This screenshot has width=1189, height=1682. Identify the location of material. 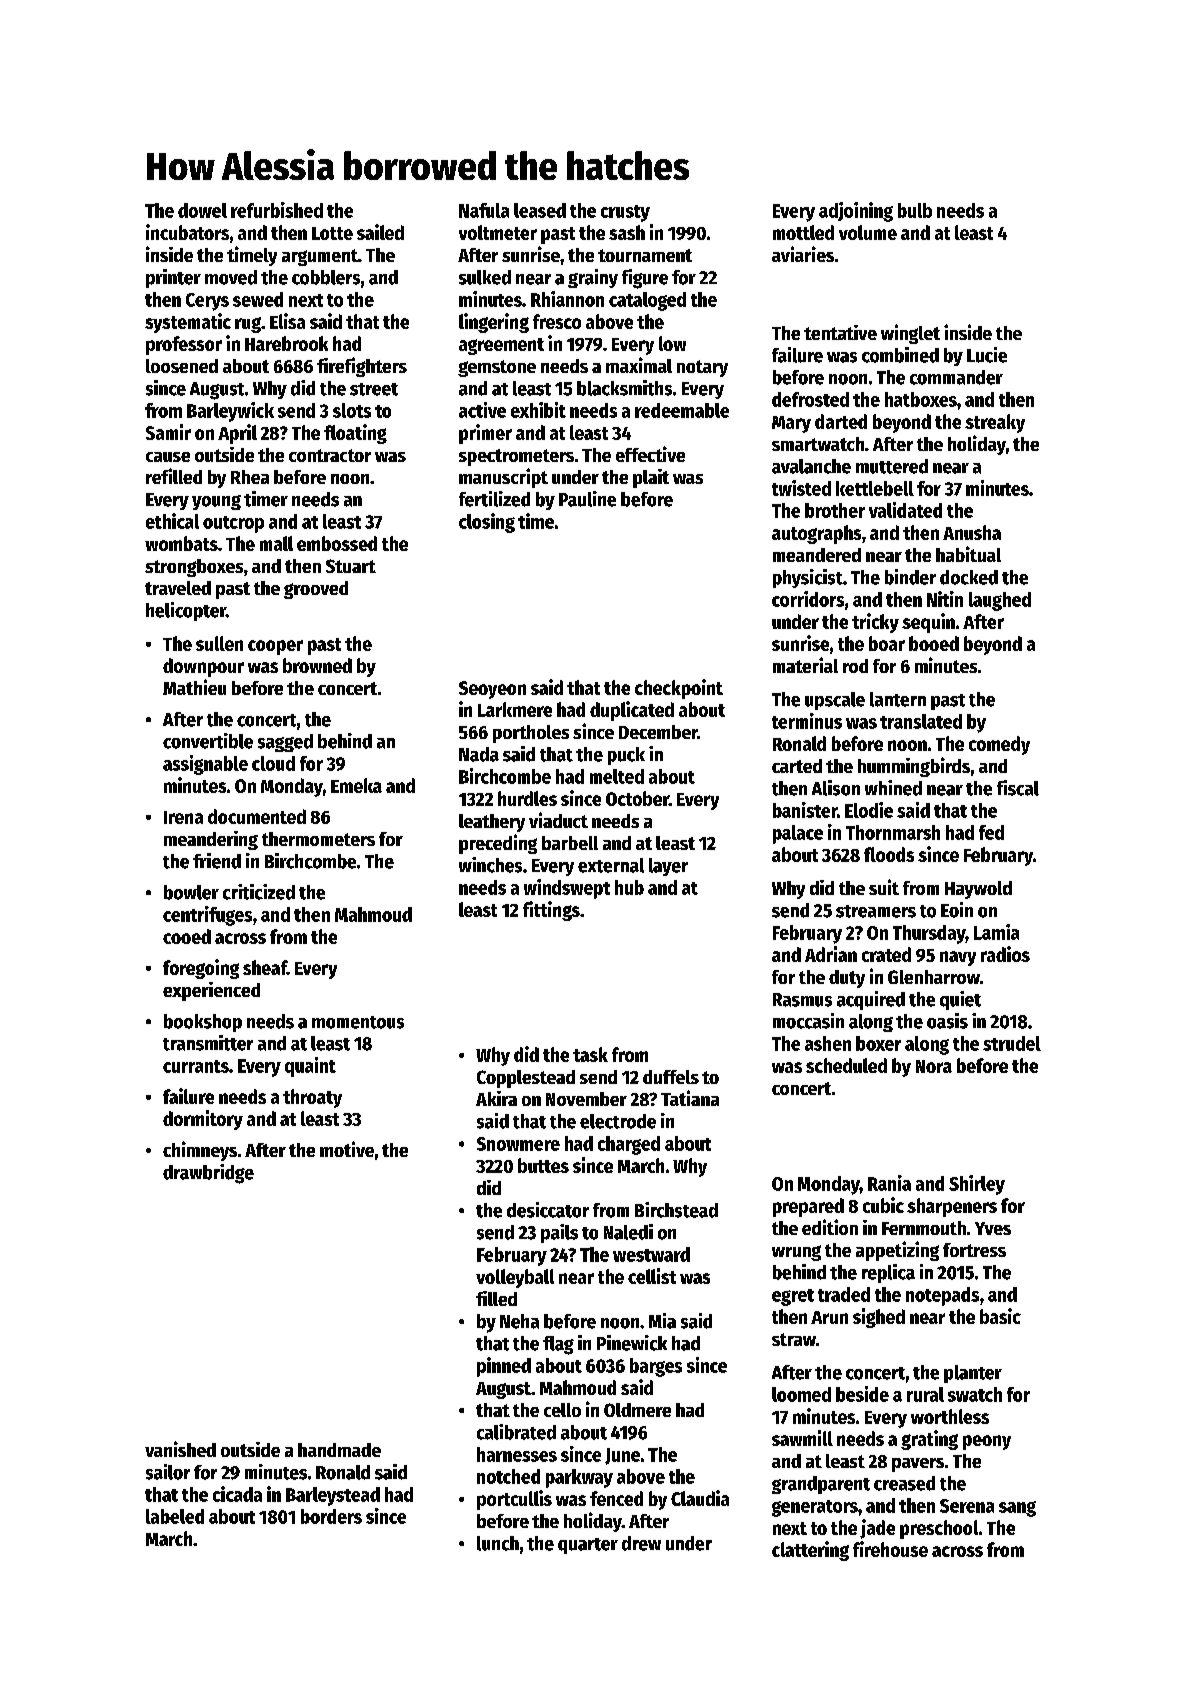
(805, 665).
